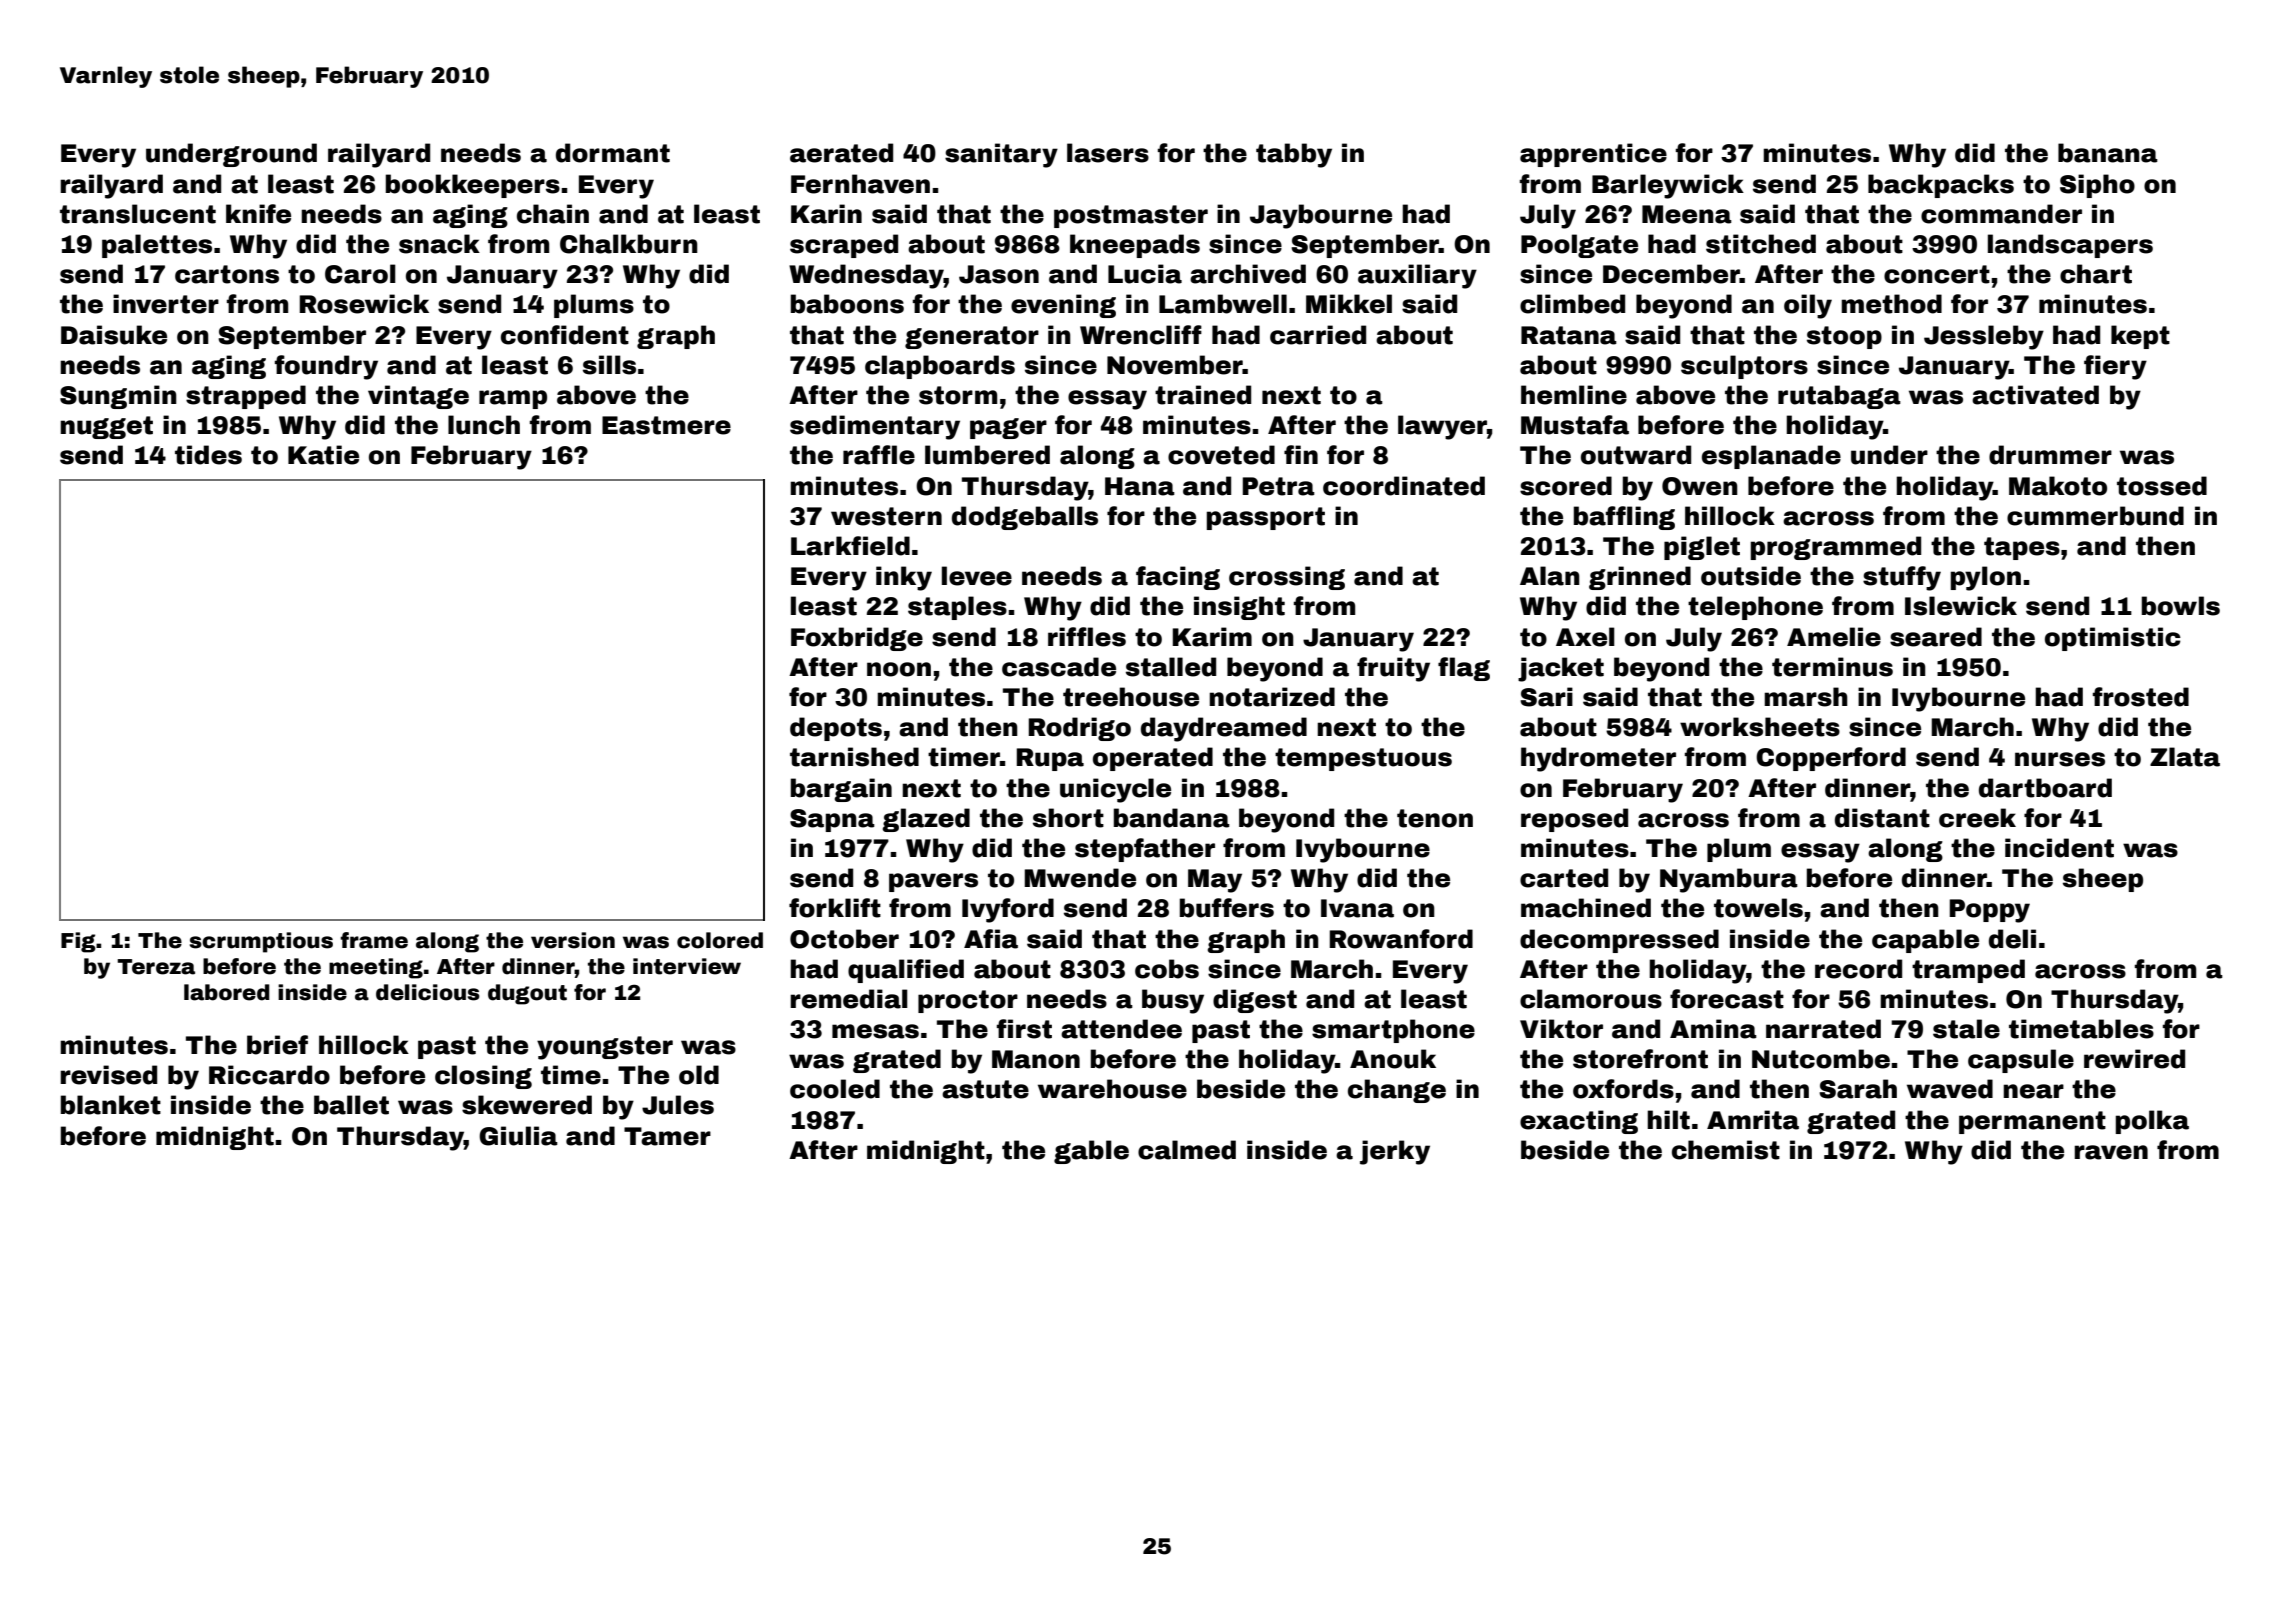  Describe the element at coordinates (2096, 274) in the page. I see `chart` at that location.
